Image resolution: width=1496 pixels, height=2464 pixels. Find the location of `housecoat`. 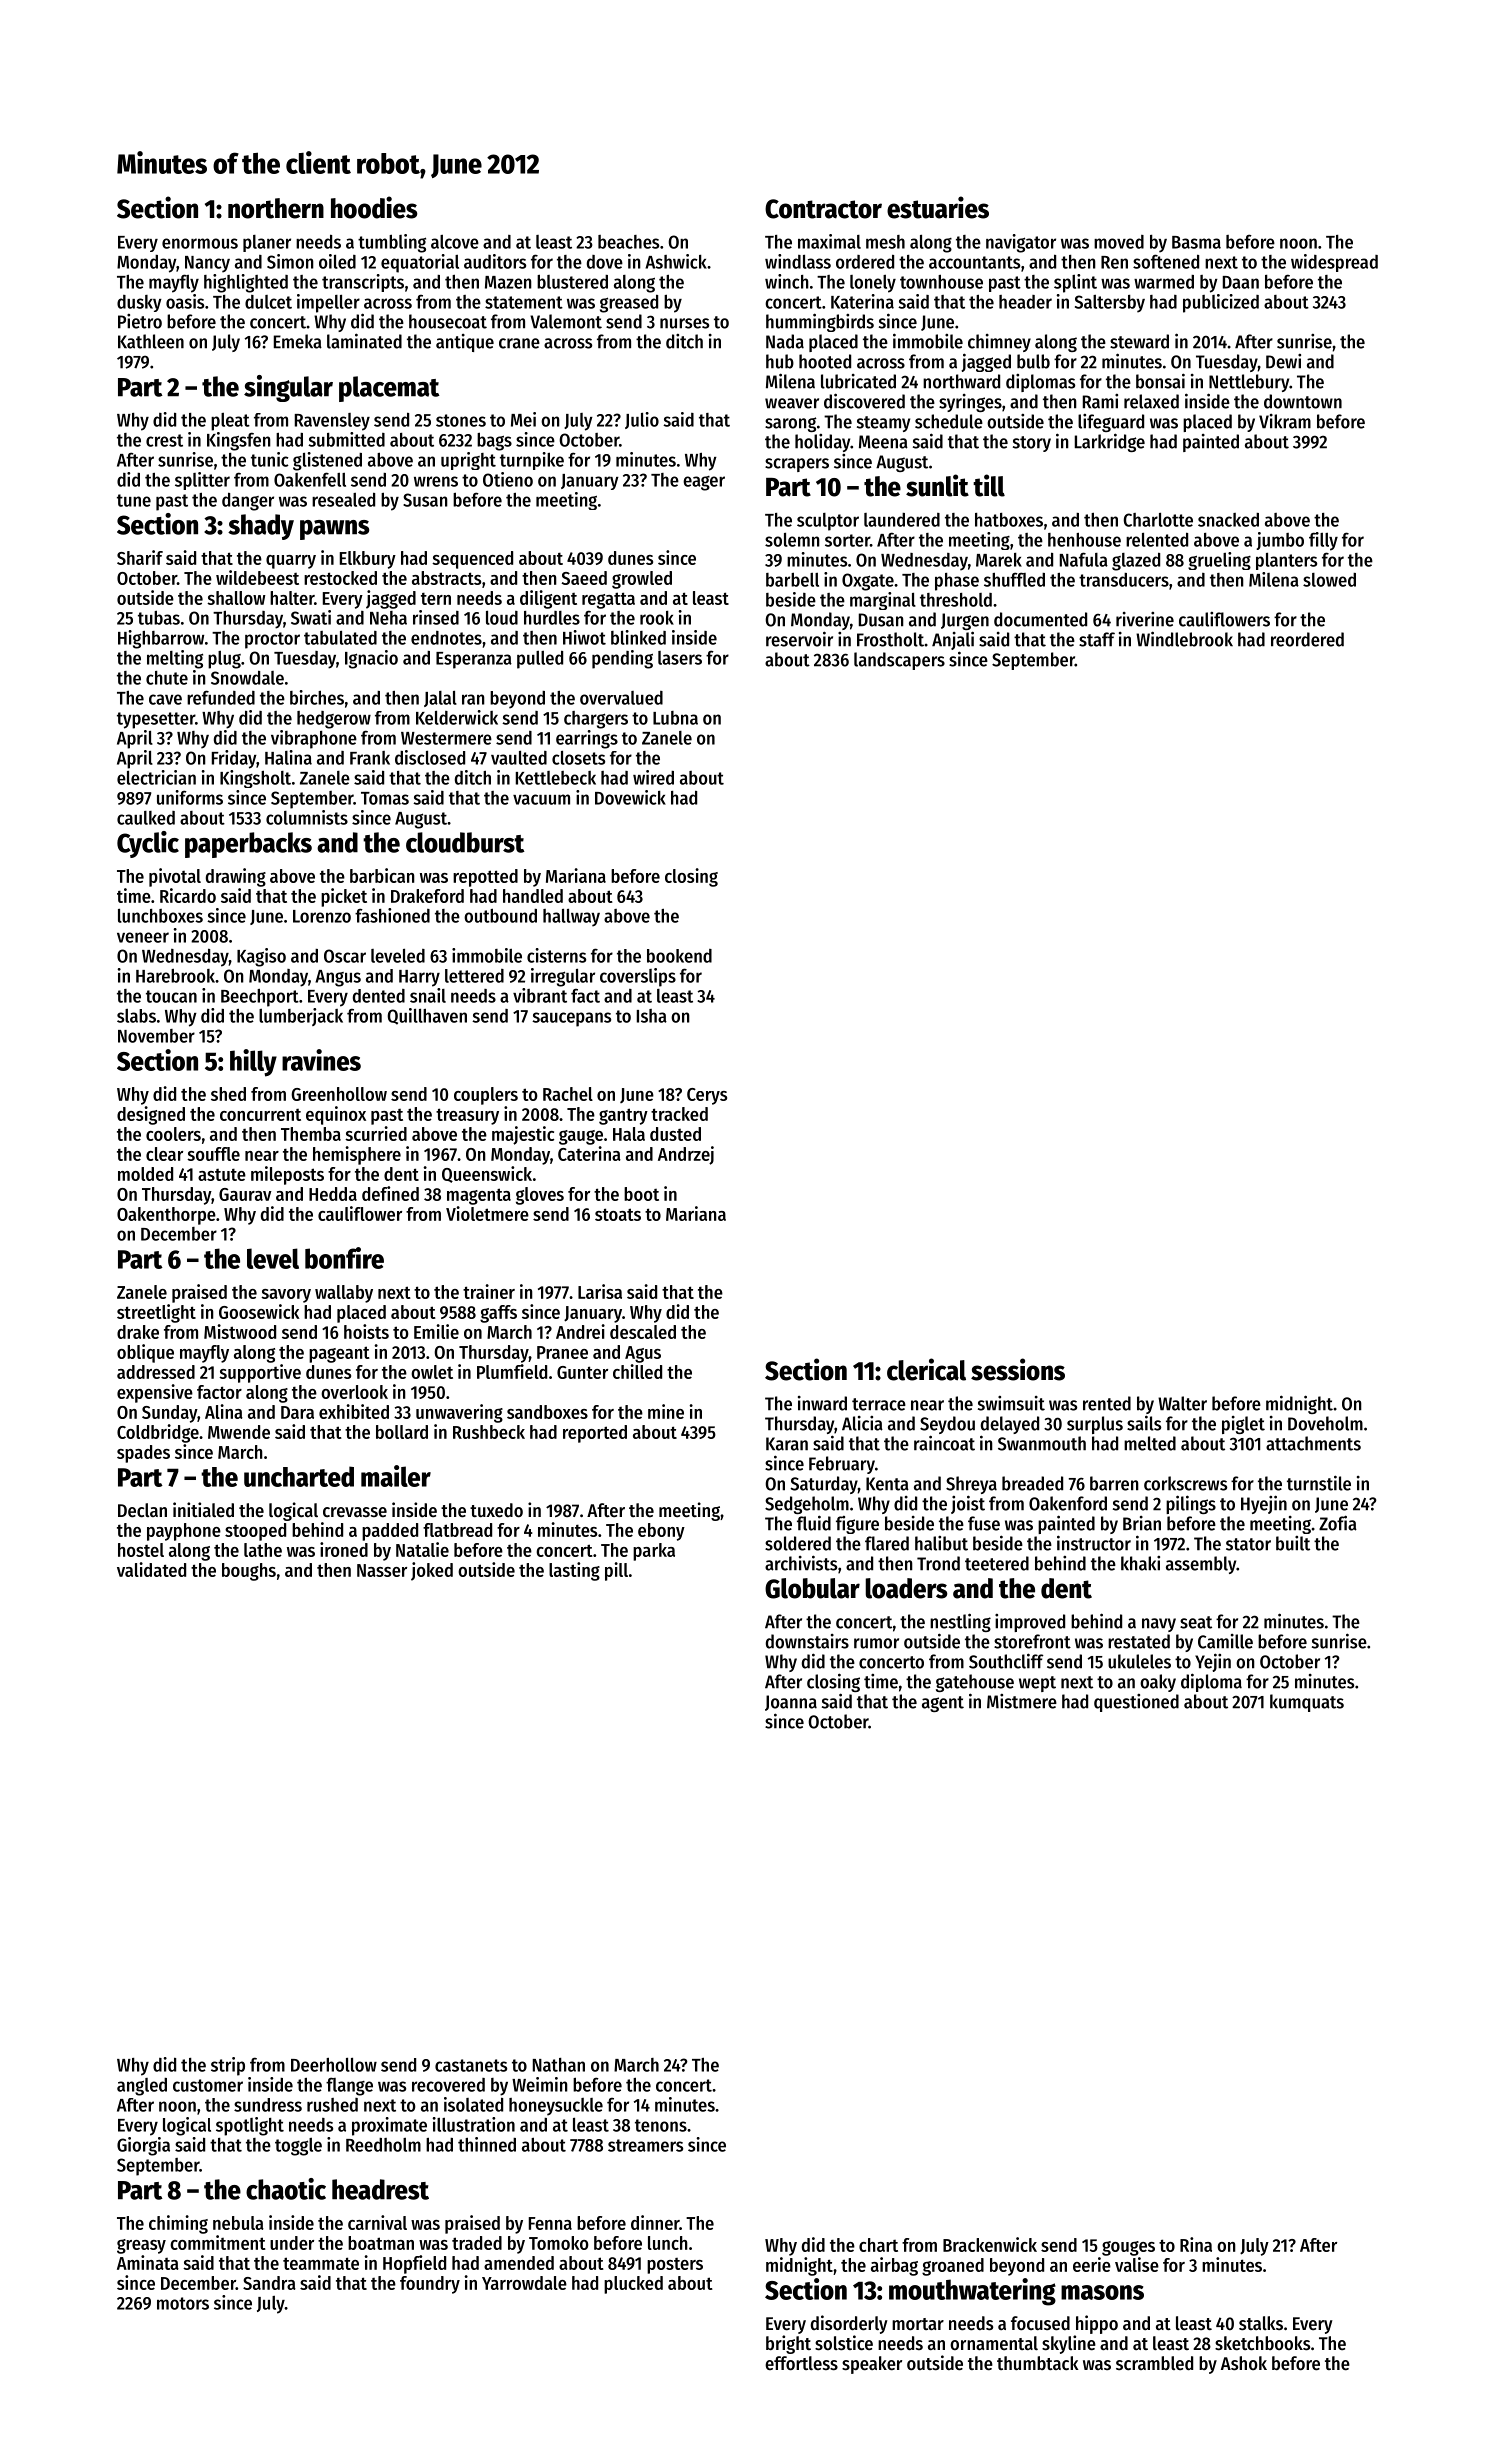

housecoat is located at coordinates (448, 321).
